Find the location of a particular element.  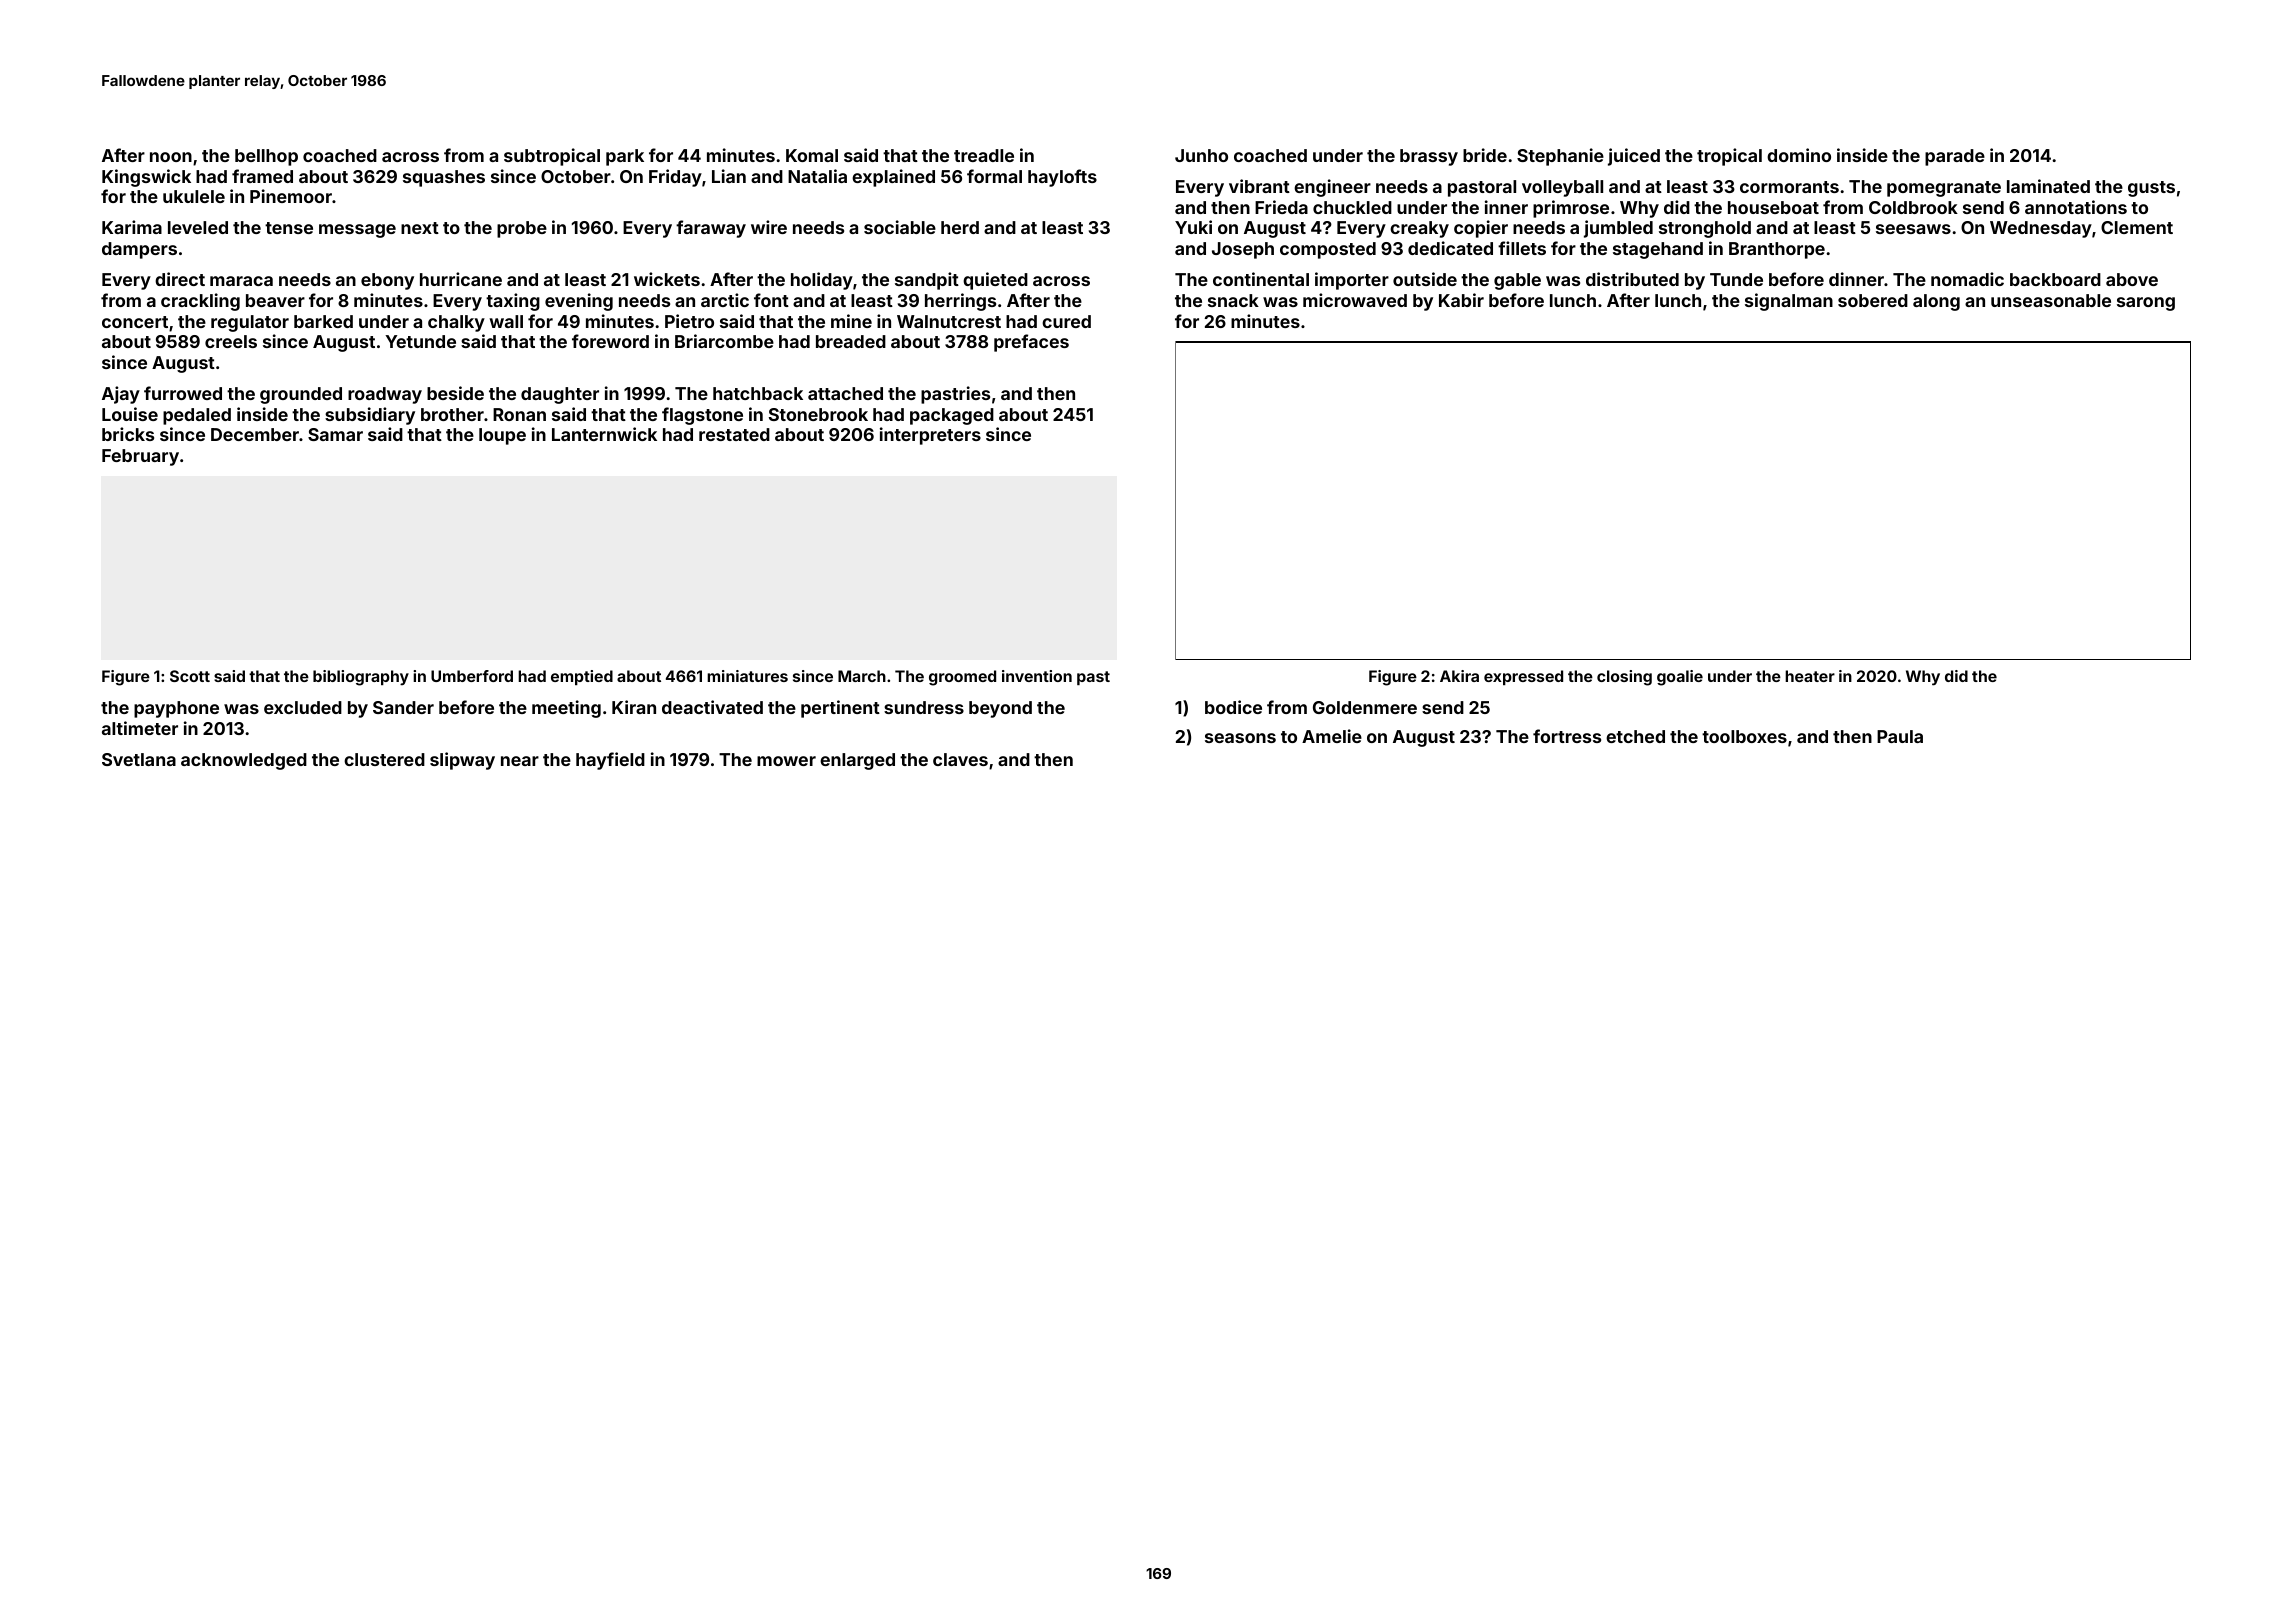

interpreters is located at coordinates (930, 436).
